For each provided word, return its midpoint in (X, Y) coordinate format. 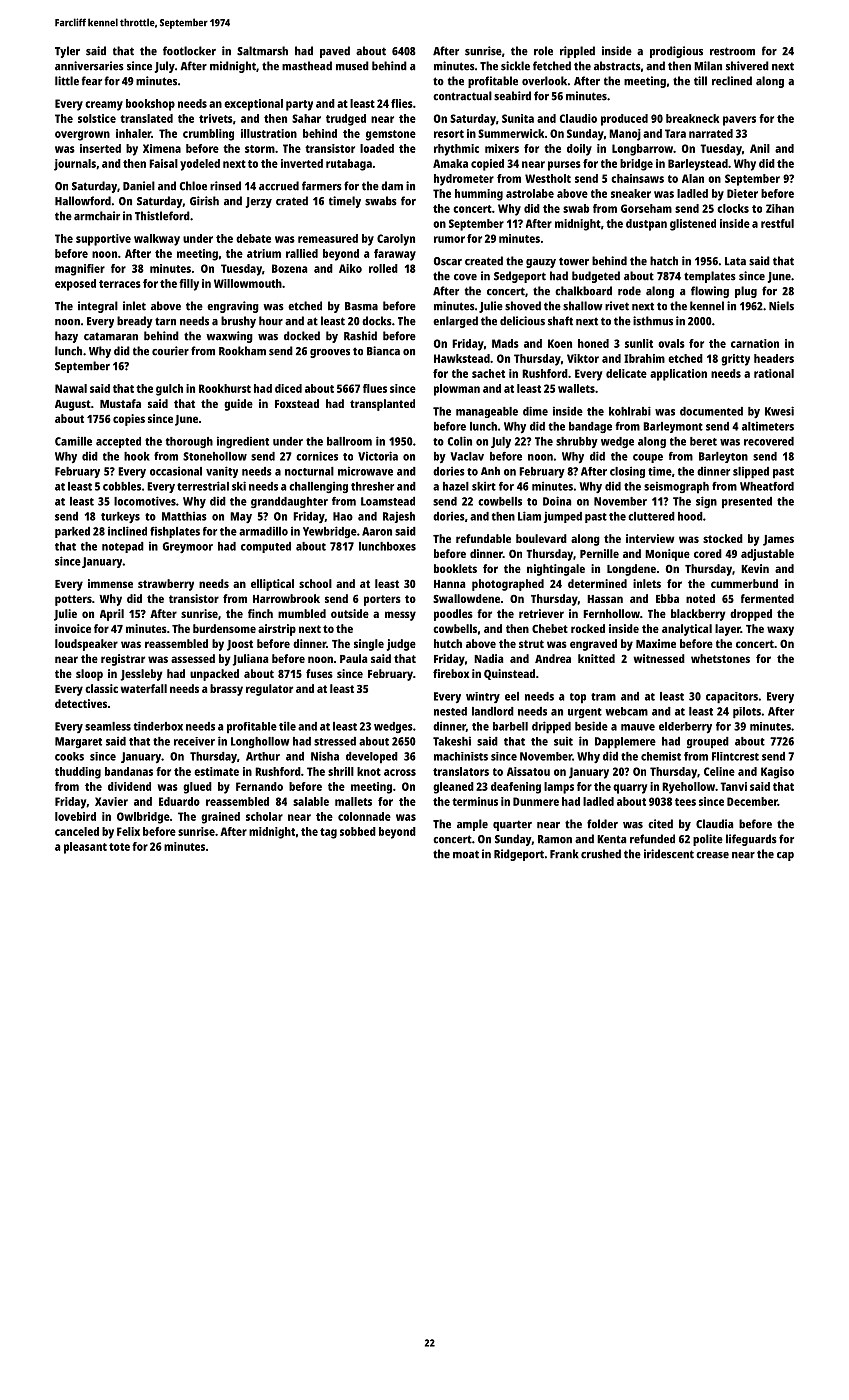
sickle (515, 66)
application (678, 375)
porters (382, 600)
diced (288, 388)
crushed (601, 854)
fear (92, 81)
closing (627, 472)
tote (119, 847)
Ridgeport (519, 855)
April (112, 615)
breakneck (692, 118)
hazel (456, 486)
